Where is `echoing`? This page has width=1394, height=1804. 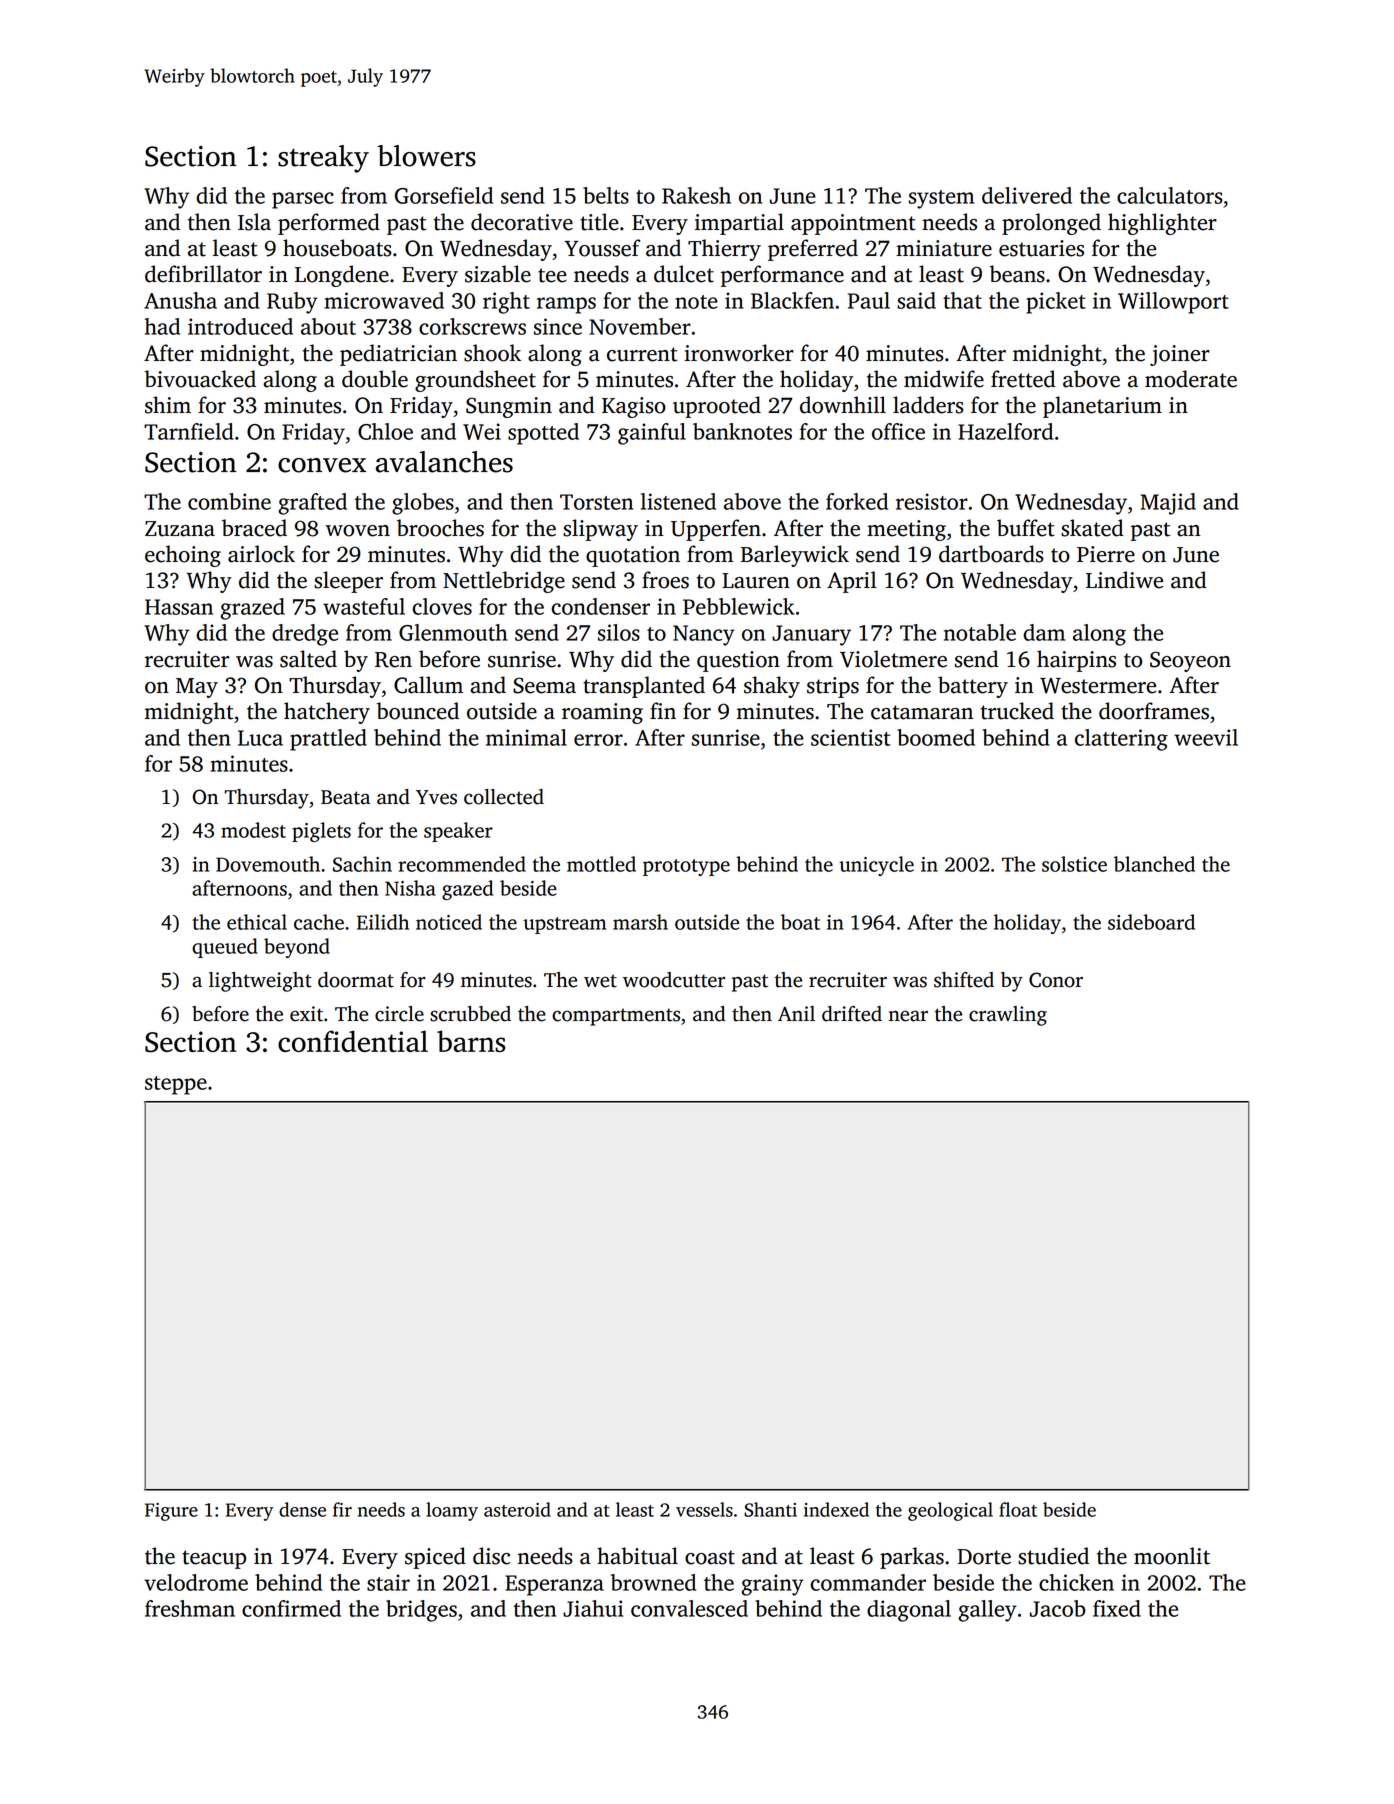
echoing is located at coordinates (183, 556).
